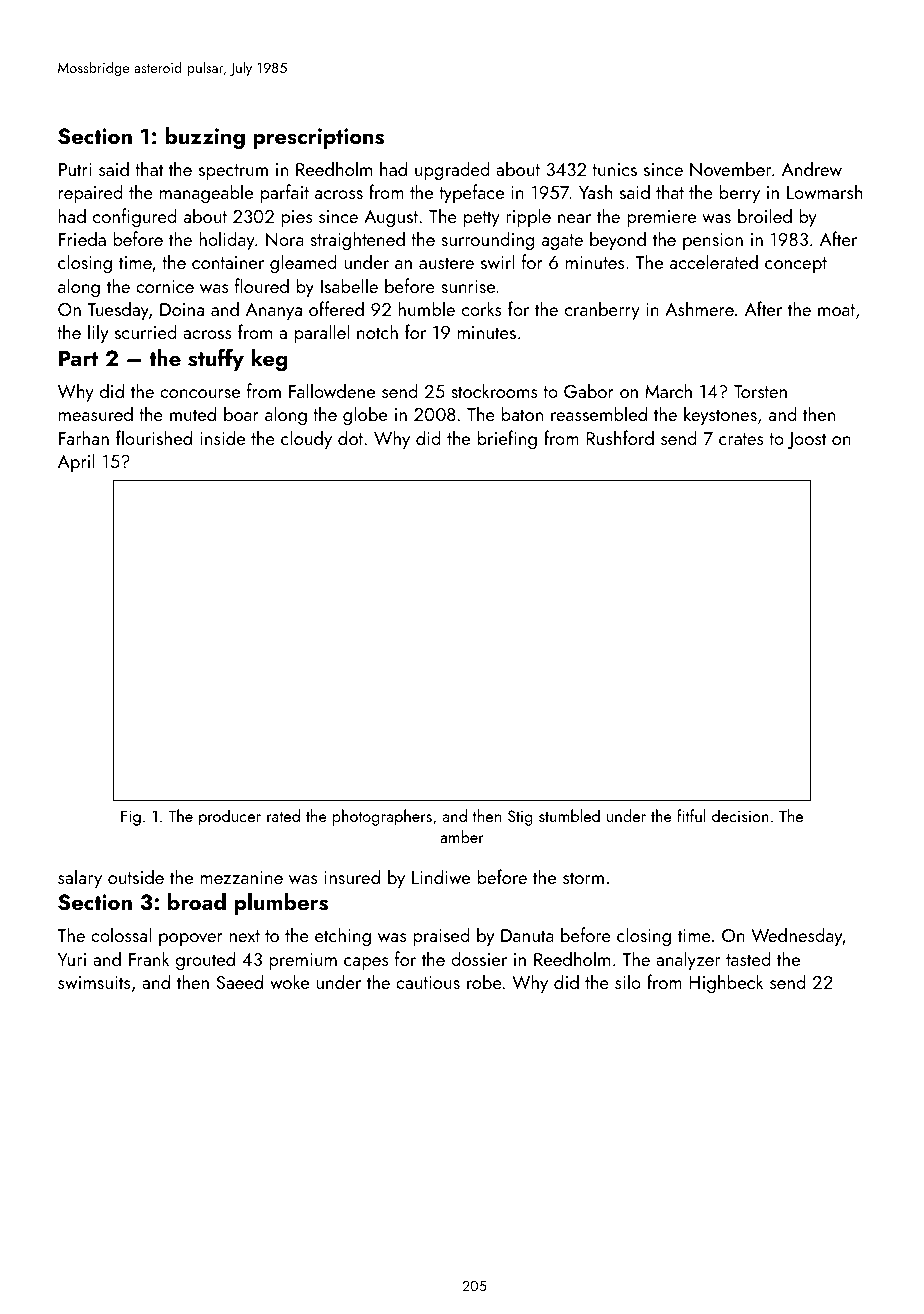 The width and height of the screenshot is (924, 1314). Describe the element at coordinates (614, 169) in the screenshot. I see `tunics` at that location.
